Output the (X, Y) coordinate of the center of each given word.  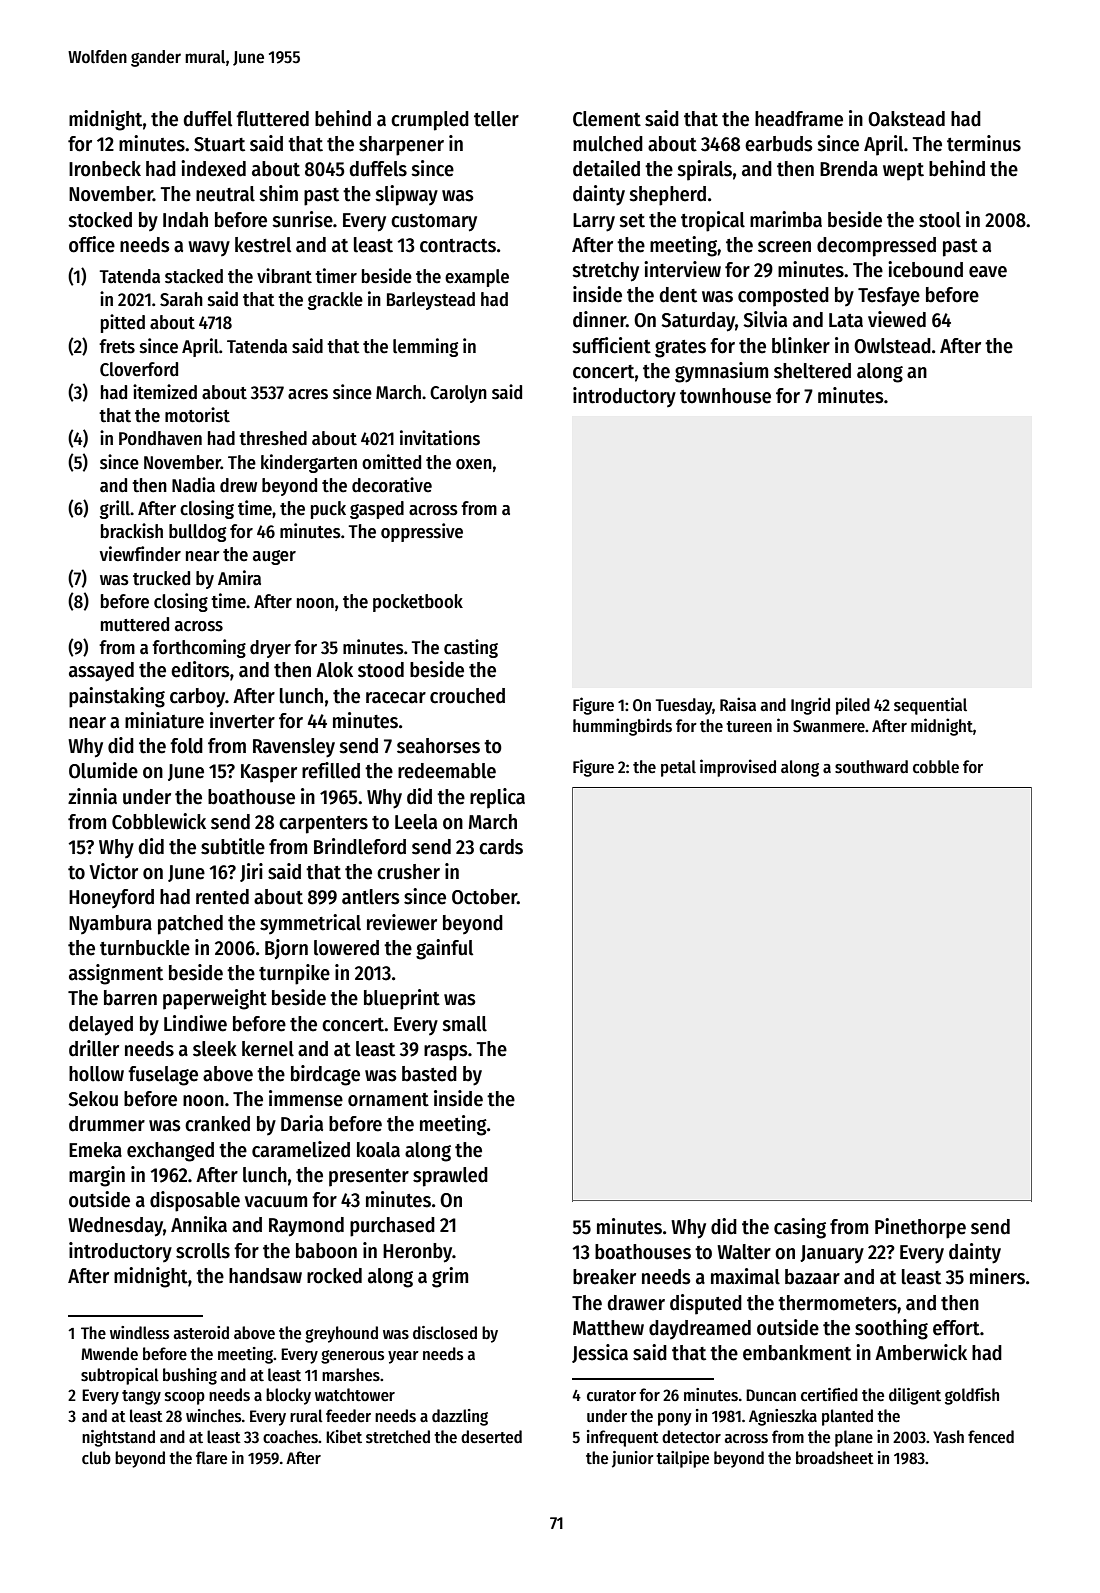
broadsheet (835, 1458)
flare (211, 1458)
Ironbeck (105, 169)
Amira (239, 577)
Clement (607, 119)
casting (471, 648)
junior (633, 1459)
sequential (930, 706)
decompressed (876, 247)
